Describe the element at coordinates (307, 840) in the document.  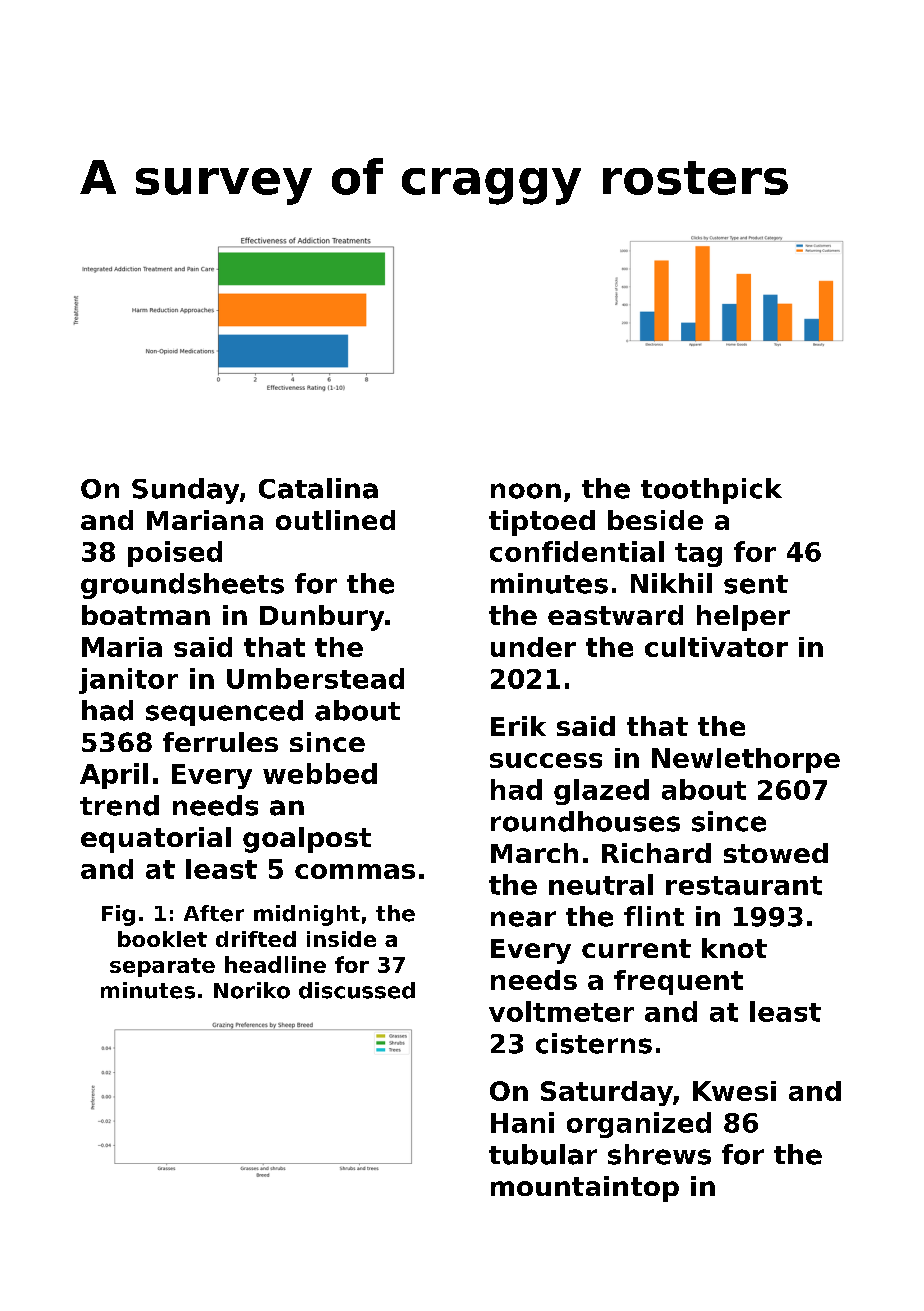
I see `goalpost` at that location.
